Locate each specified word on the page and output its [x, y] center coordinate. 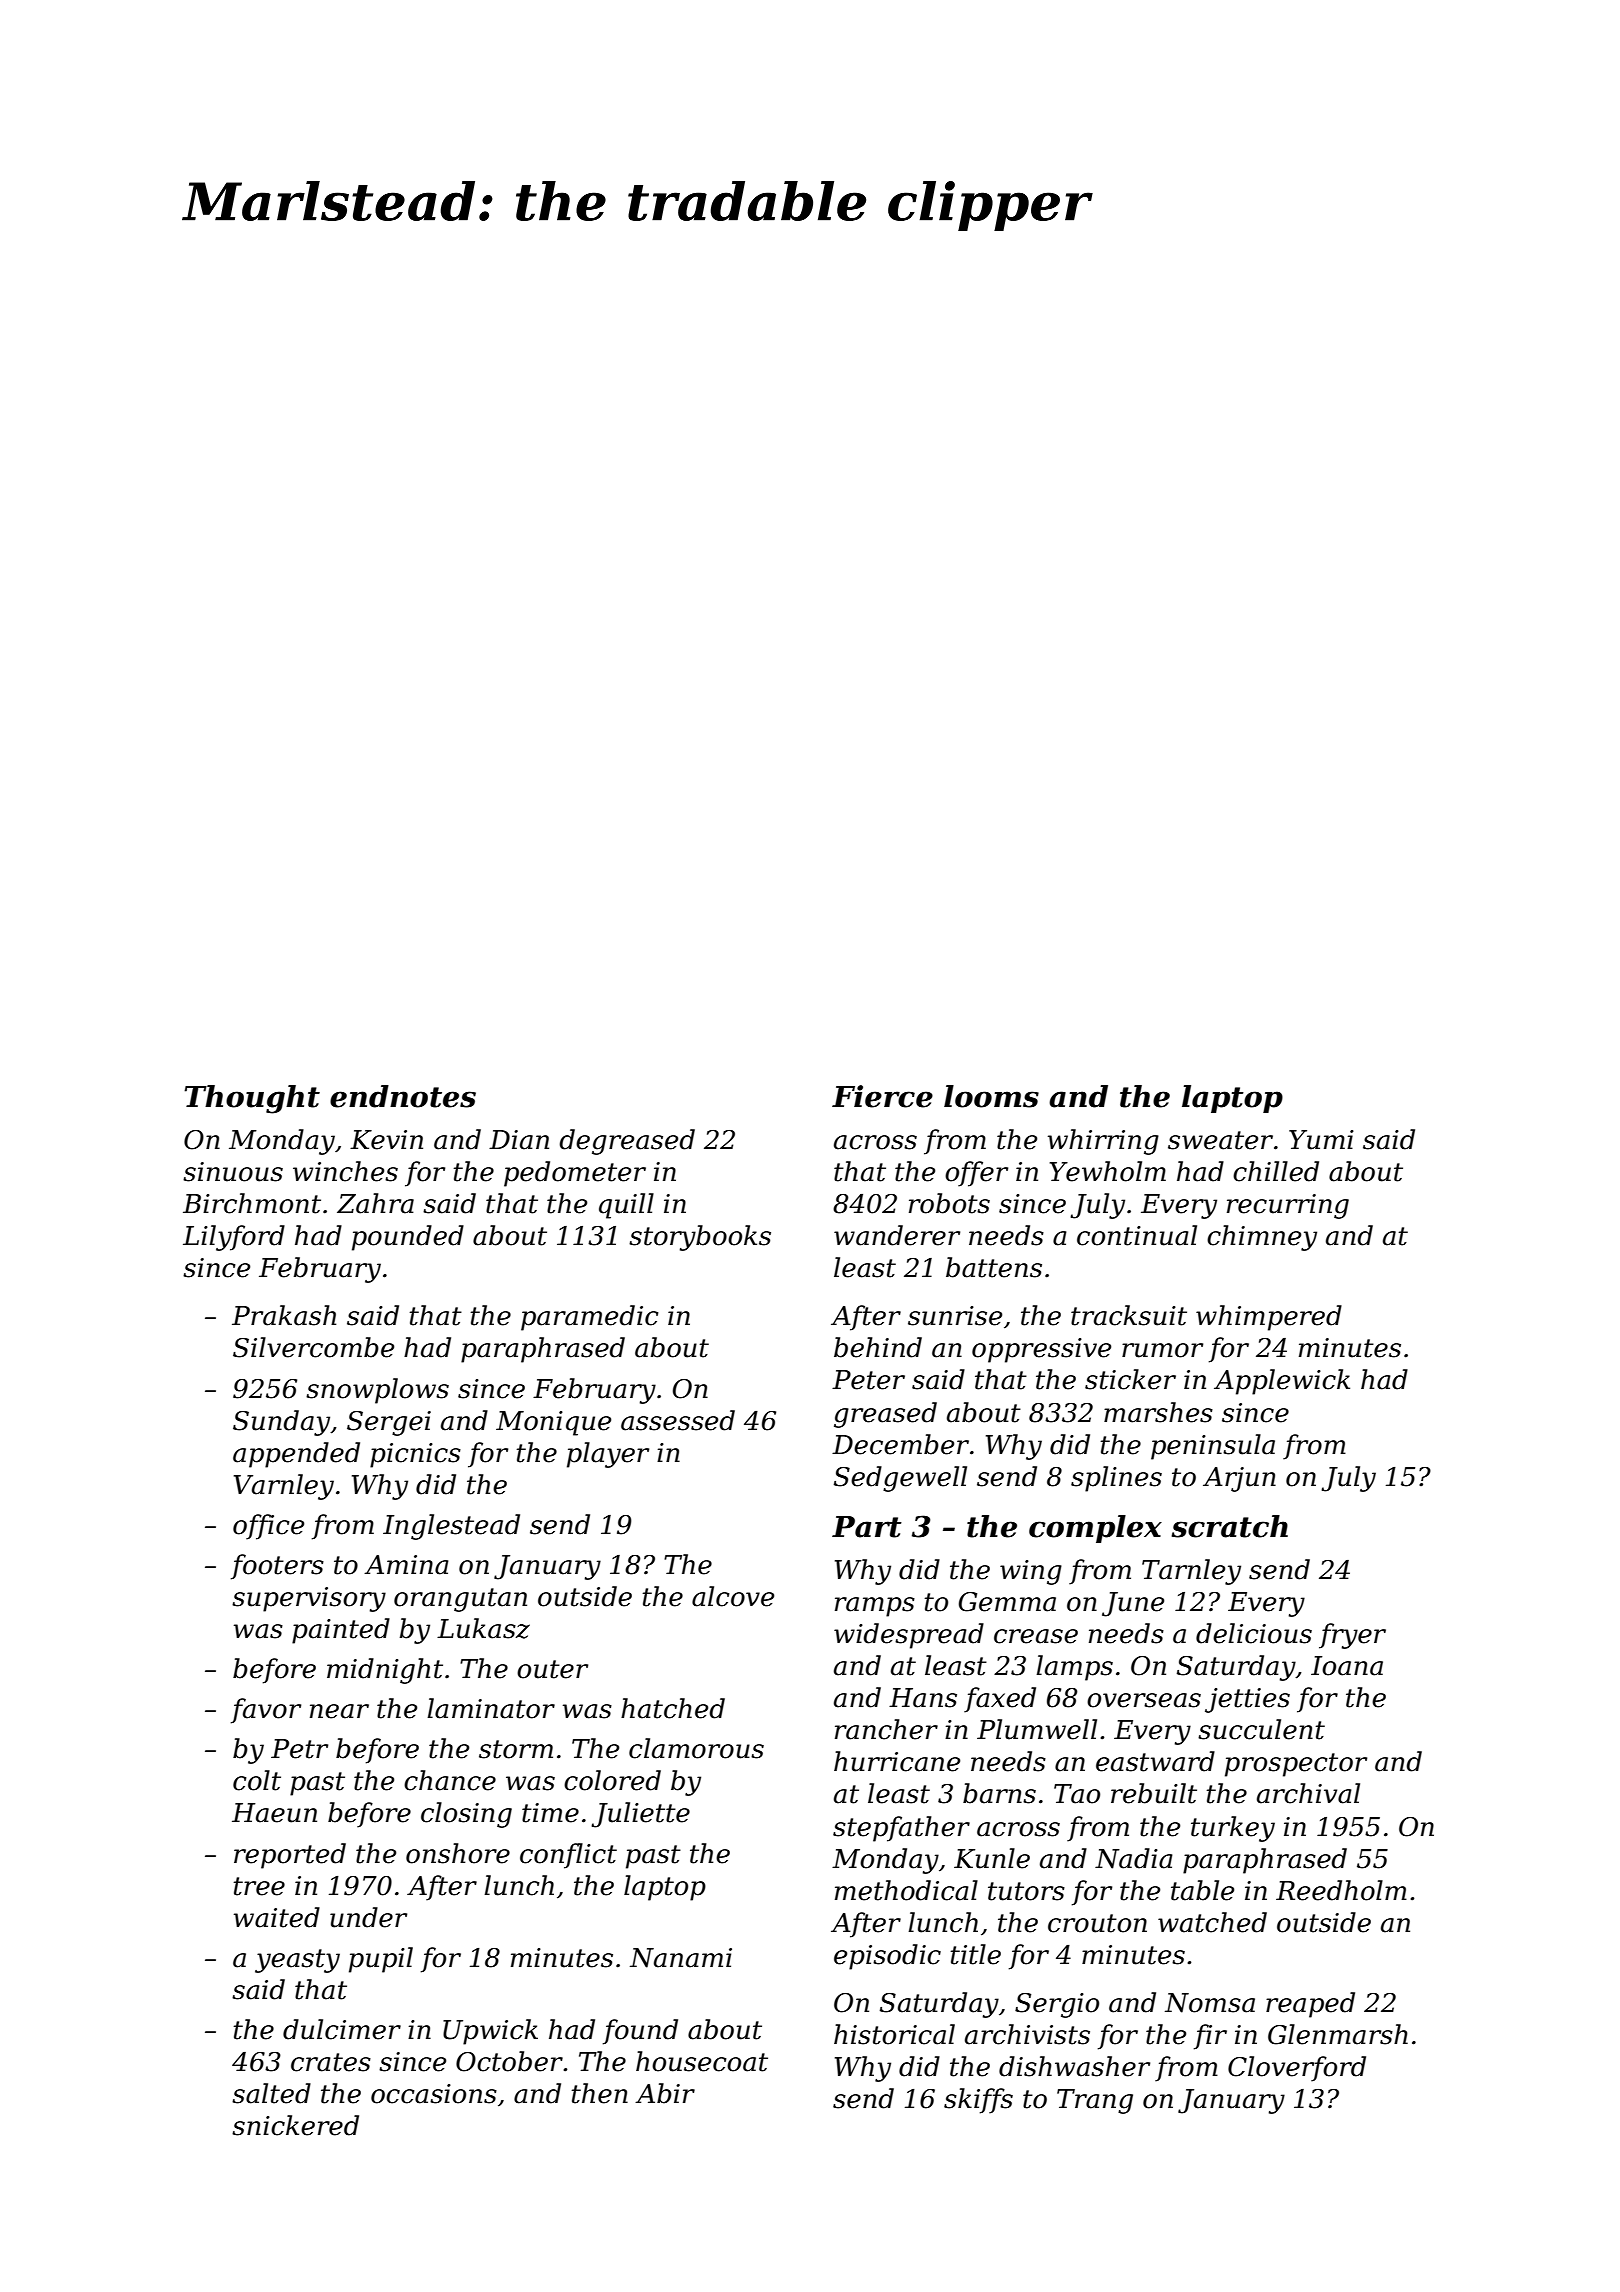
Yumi [1321, 1140]
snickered [295, 2125]
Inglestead [451, 1527]
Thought [252, 1099]
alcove [733, 1596]
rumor [1162, 1350]
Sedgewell [900, 1479]
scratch [1230, 1526]
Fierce [882, 1096]
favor [266, 1711]
